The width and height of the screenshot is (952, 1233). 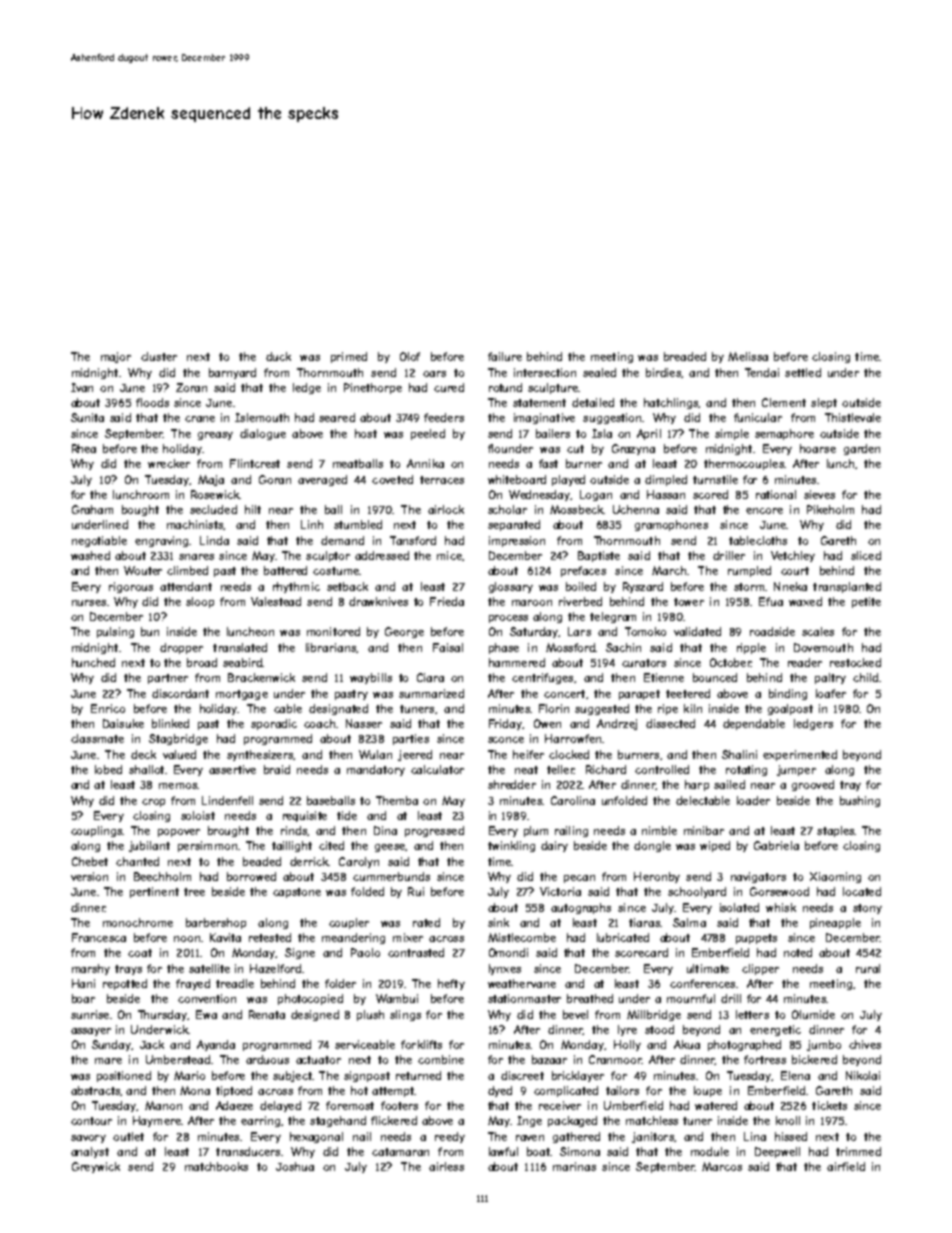 I want to click on Enrico, so click(x=108, y=708).
